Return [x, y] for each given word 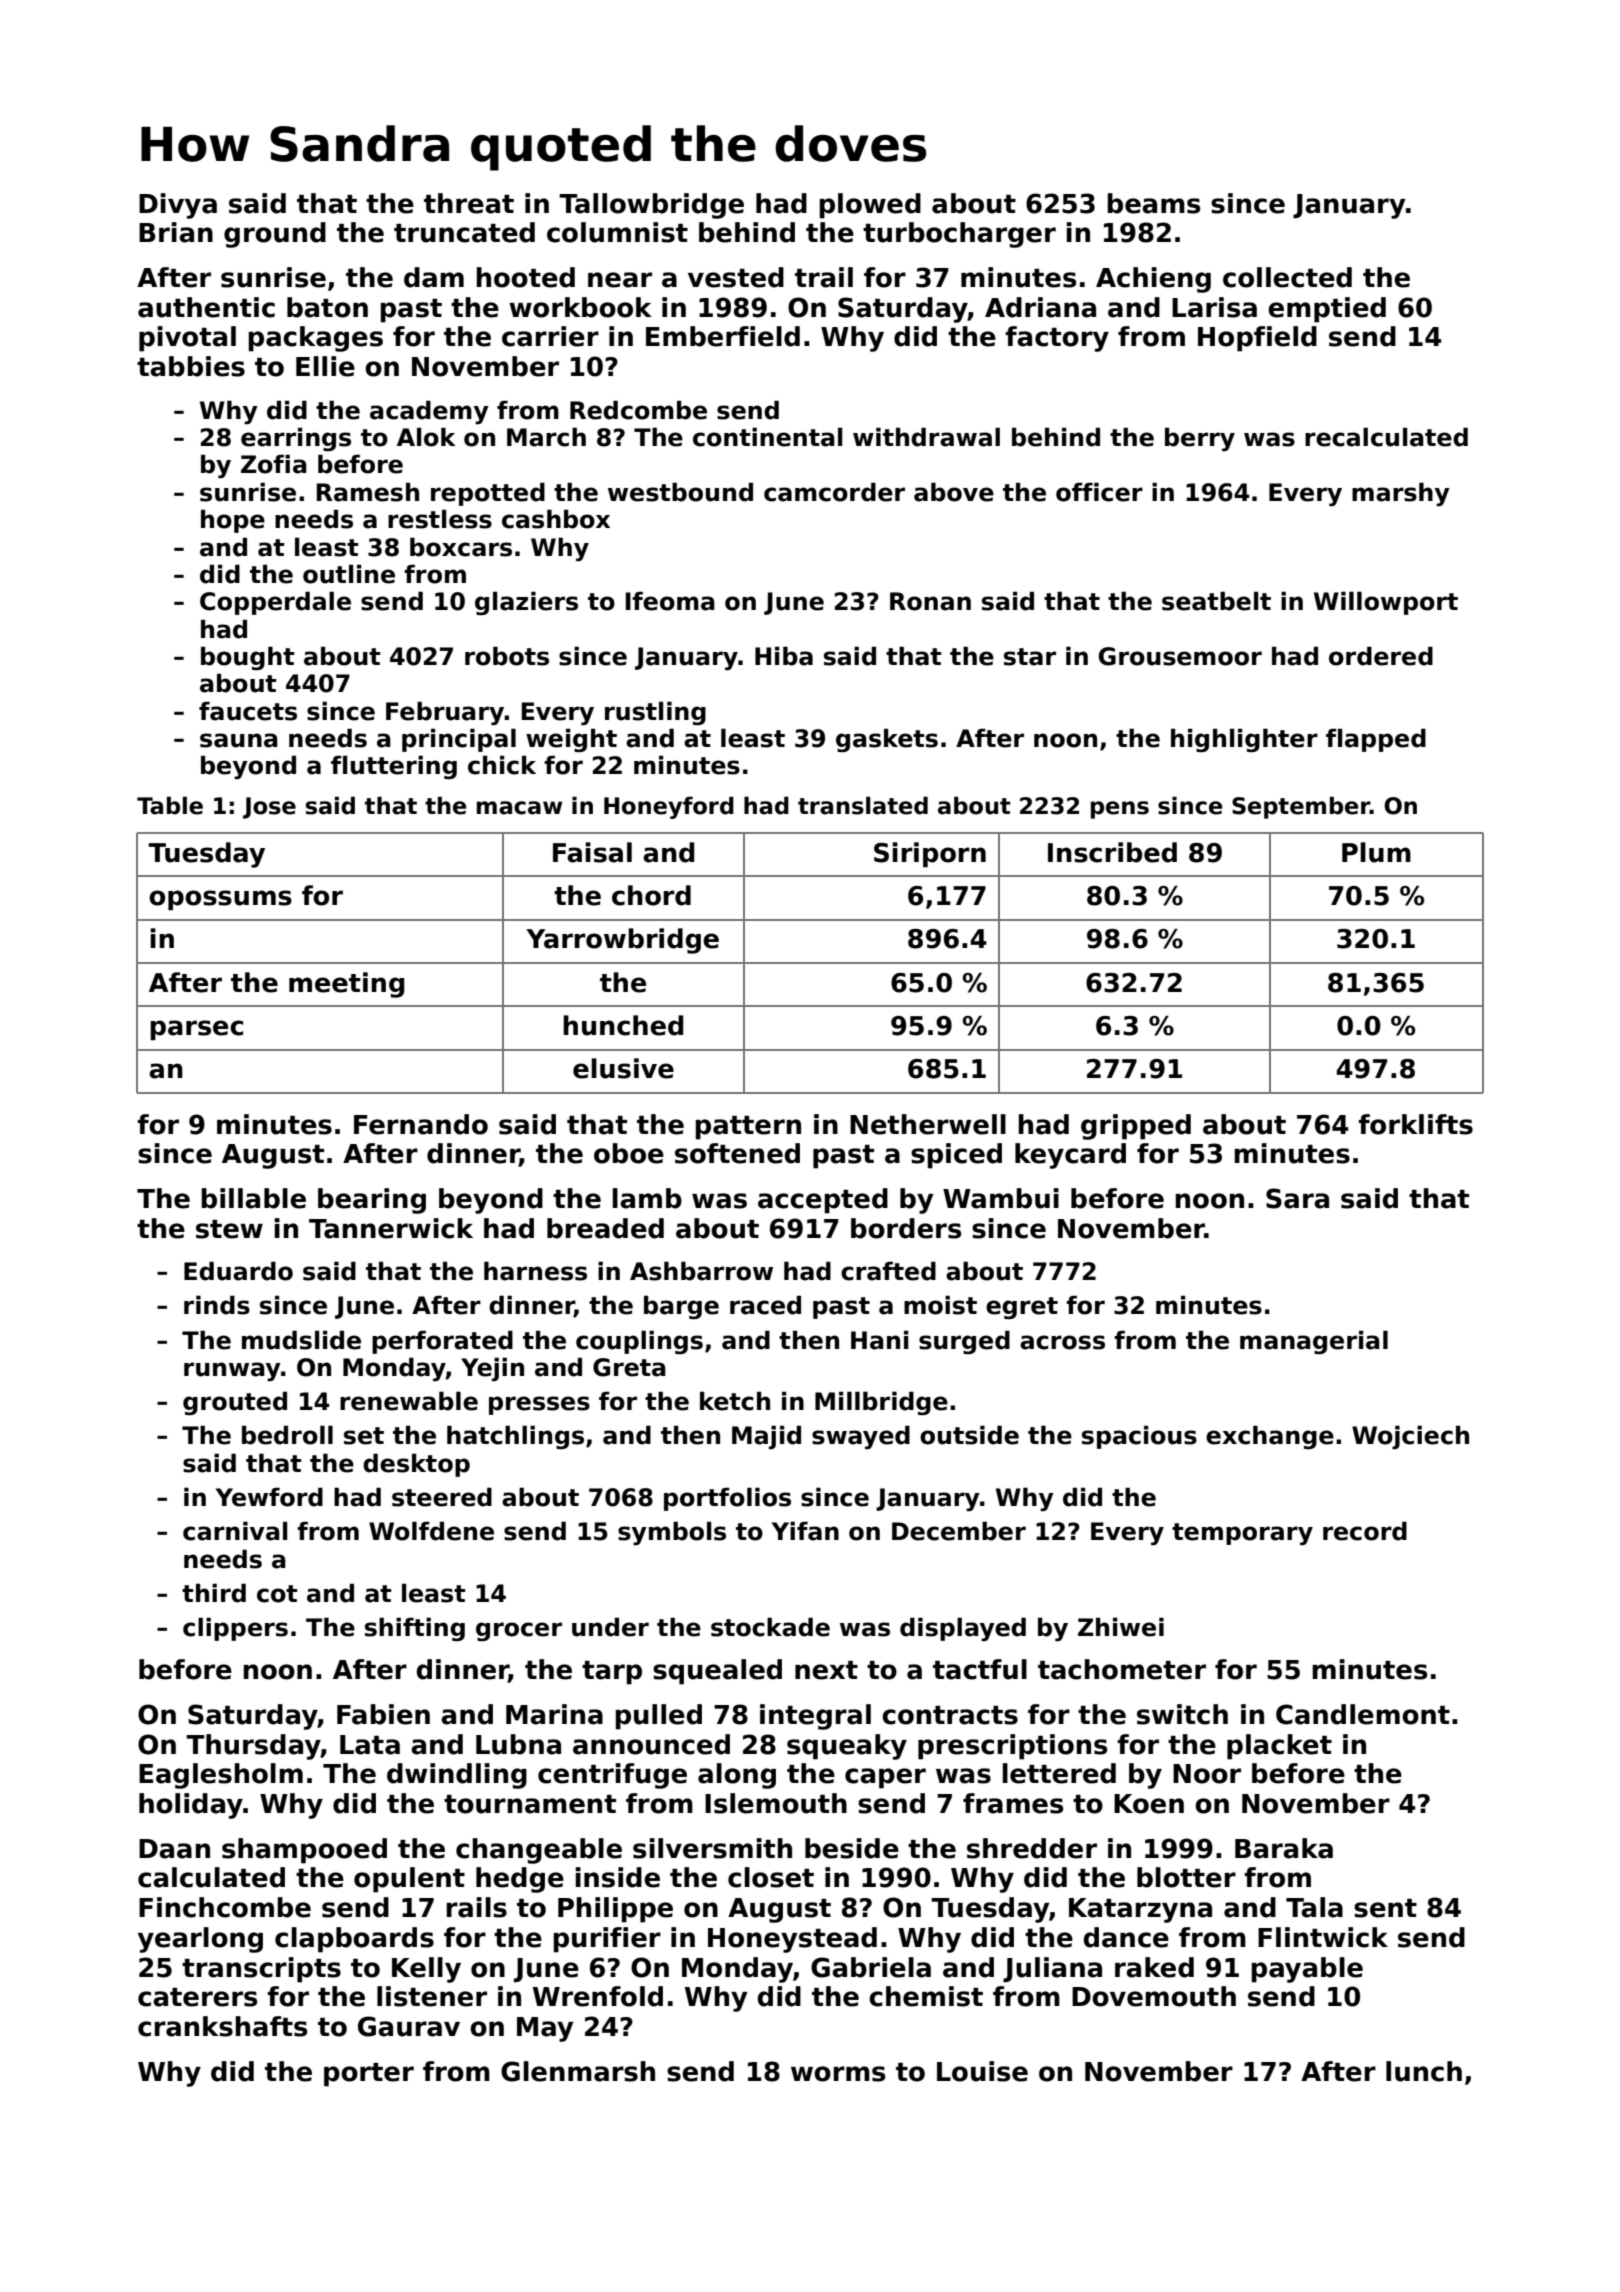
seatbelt [1216, 601]
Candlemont [1363, 1714]
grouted [235, 1403]
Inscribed [1112, 852]
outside [969, 1435]
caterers [197, 1997]
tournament [530, 1804]
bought [248, 658]
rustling [655, 713]
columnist [617, 232]
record [1365, 1531]
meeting [346, 985]
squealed [717, 1672]
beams [1153, 203]
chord [651, 895]
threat [469, 203]
